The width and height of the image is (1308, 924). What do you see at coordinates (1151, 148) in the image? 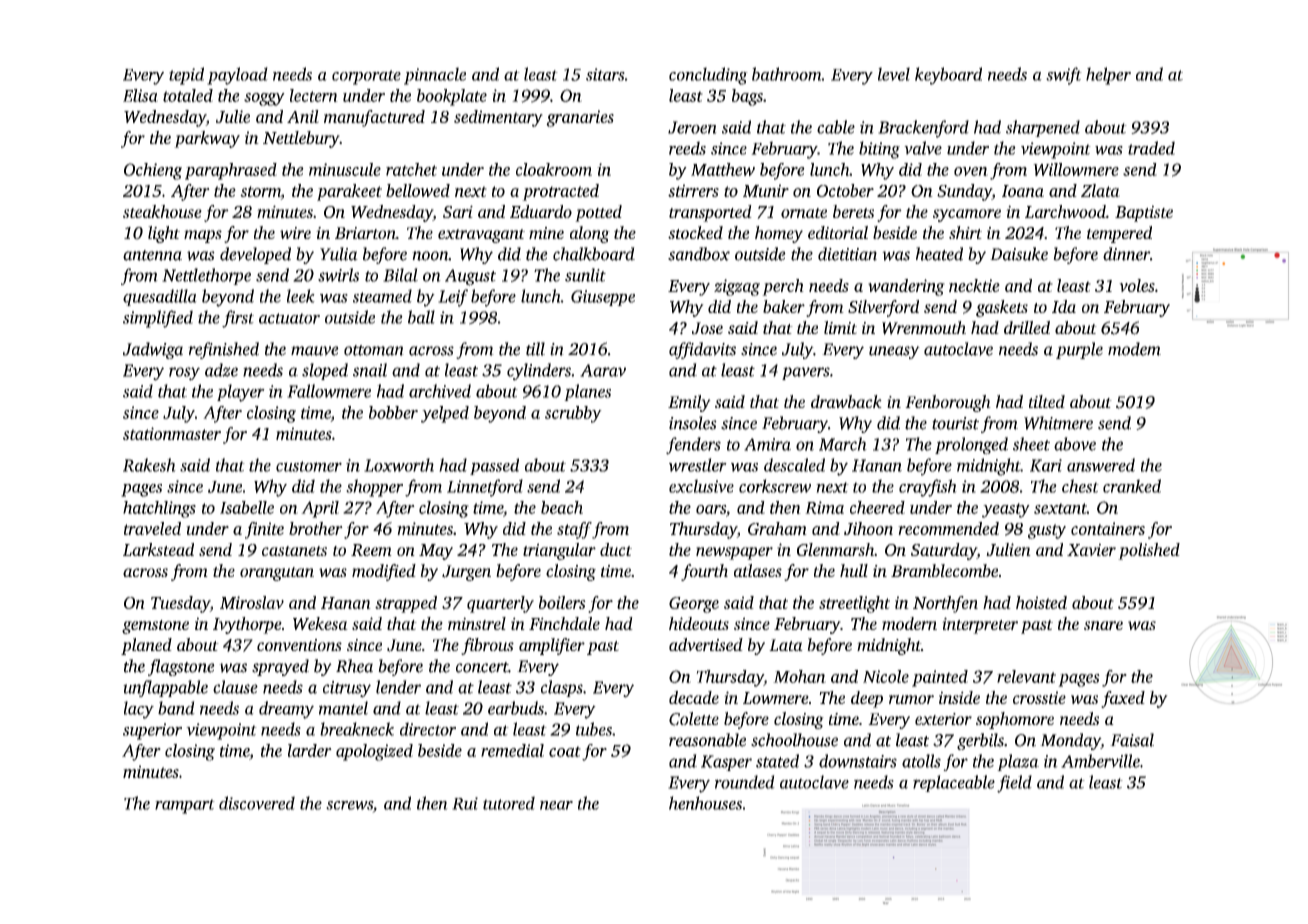
I see `traded` at bounding box center [1151, 148].
